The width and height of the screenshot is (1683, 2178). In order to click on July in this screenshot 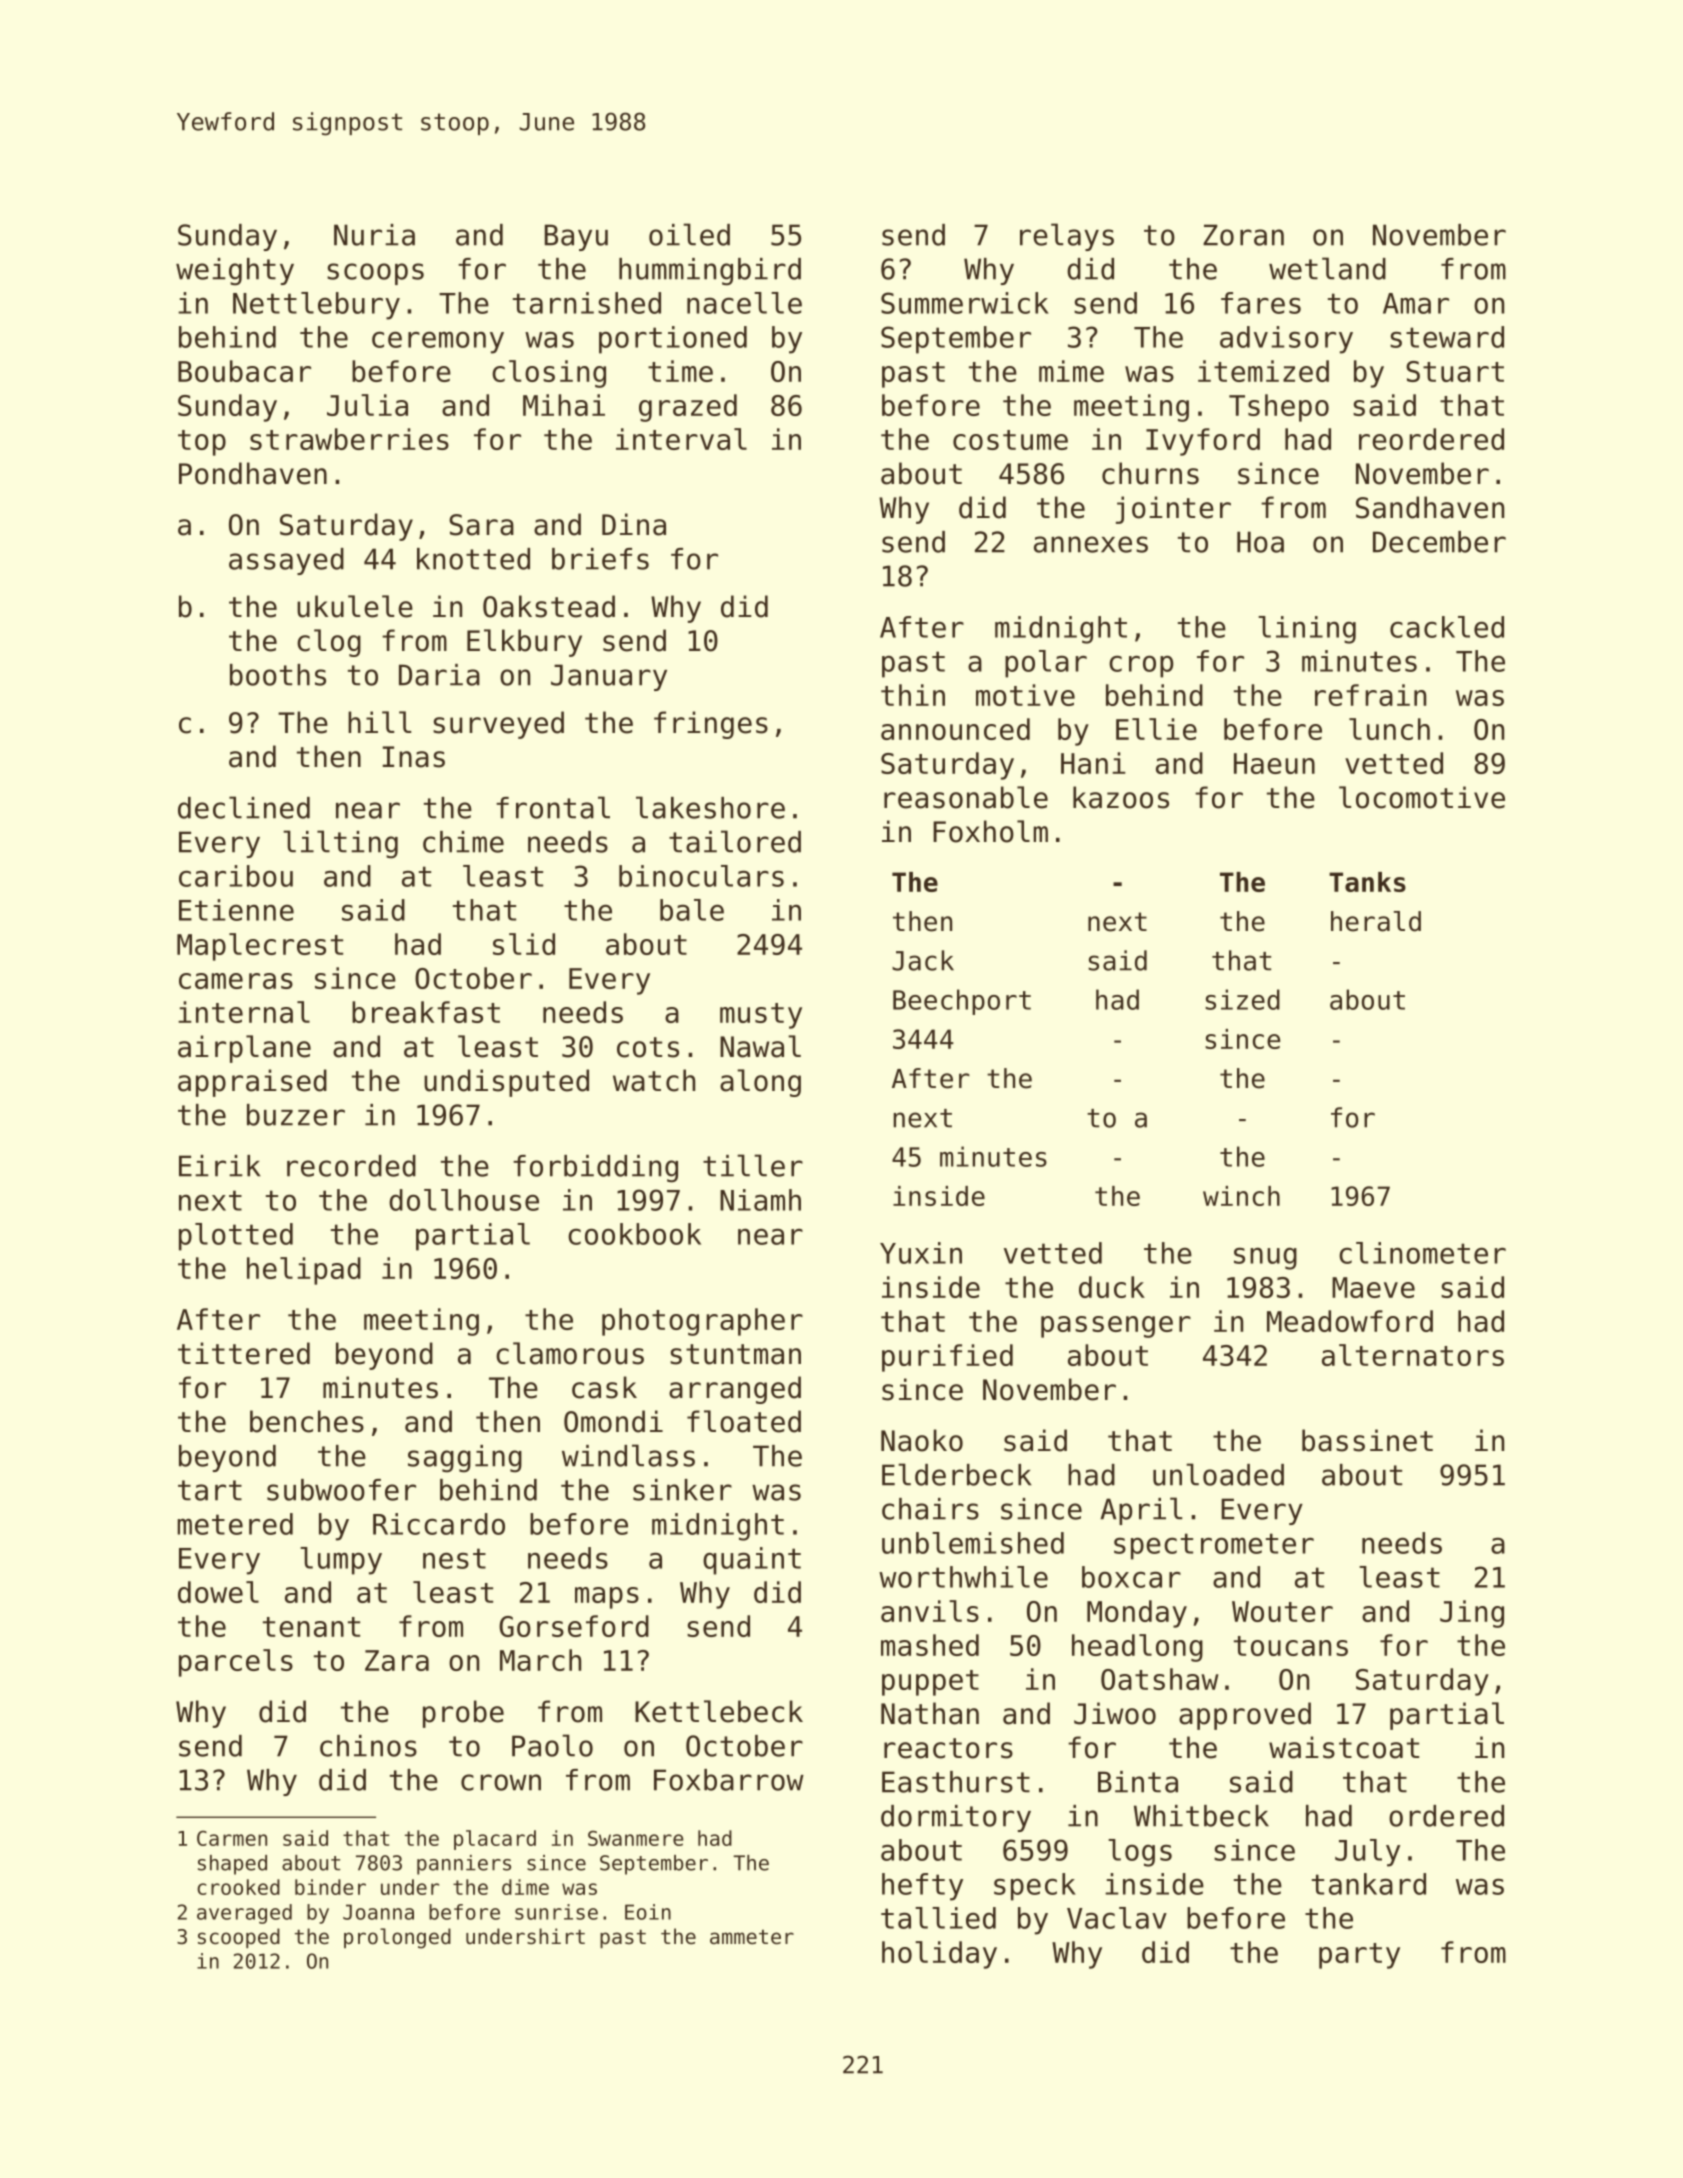, I will do `click(1367, 1853)`.
